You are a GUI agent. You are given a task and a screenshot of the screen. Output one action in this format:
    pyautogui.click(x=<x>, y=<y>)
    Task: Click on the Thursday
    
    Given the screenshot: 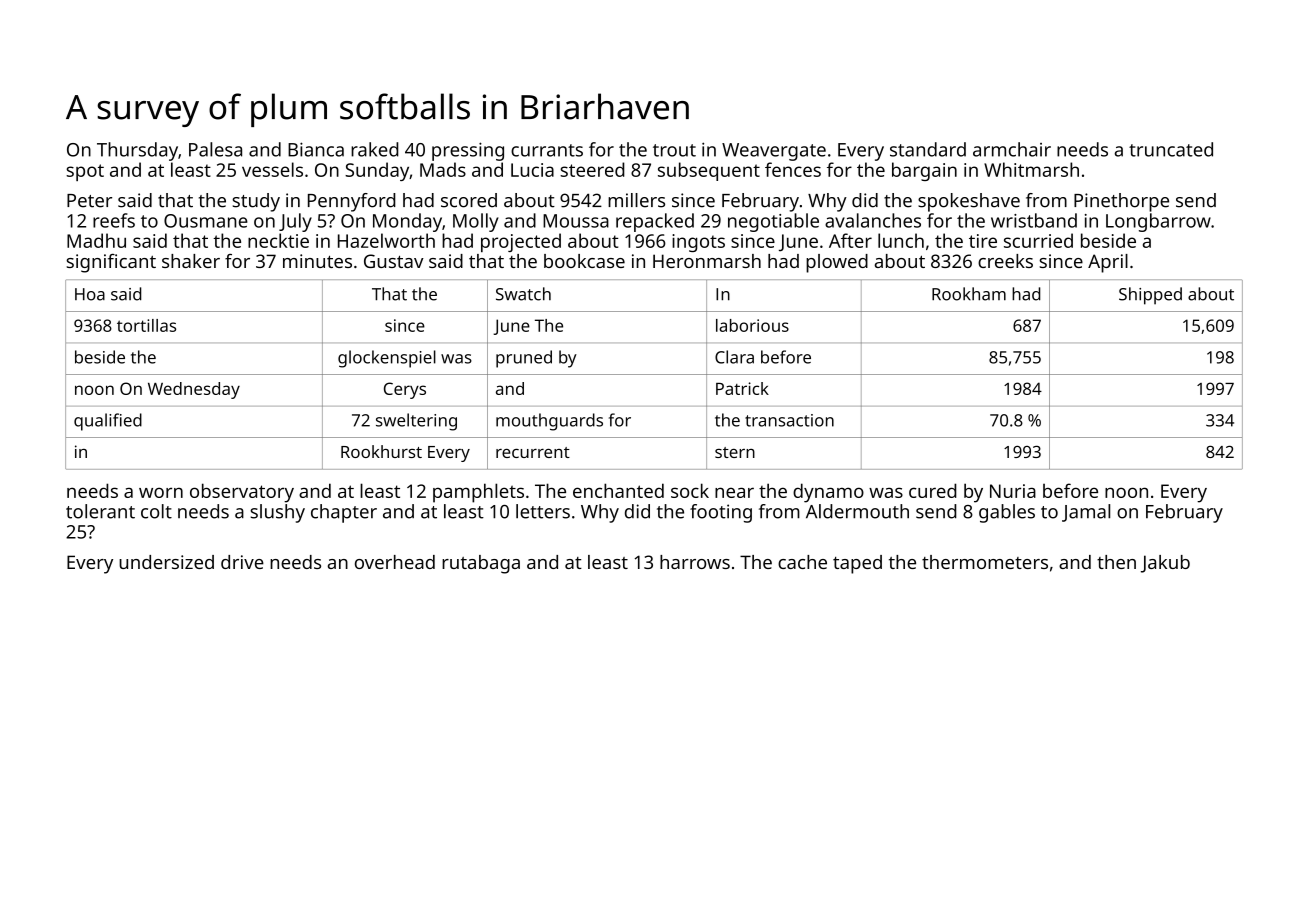 What is the action you would take?
    pyautogui.click(x=137, y=151)
